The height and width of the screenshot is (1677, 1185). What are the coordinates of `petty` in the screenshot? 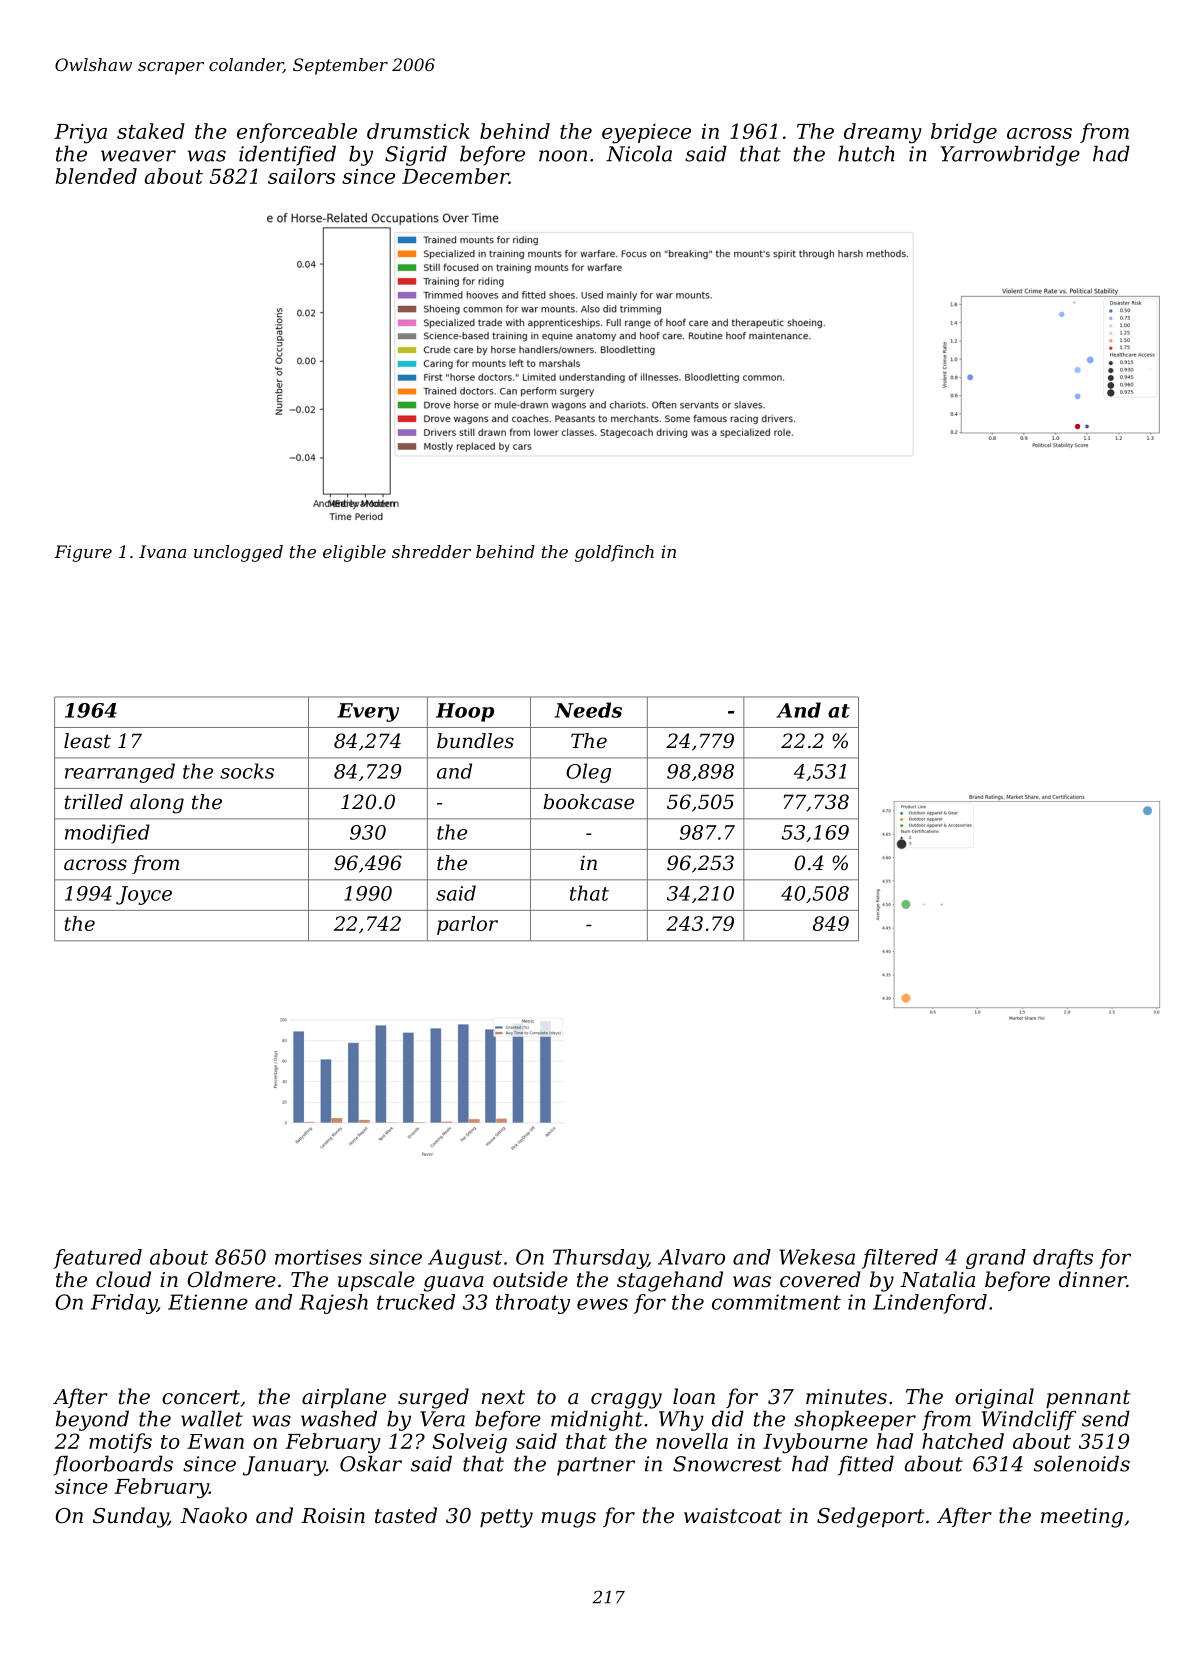 It's located at (506, 1518).
